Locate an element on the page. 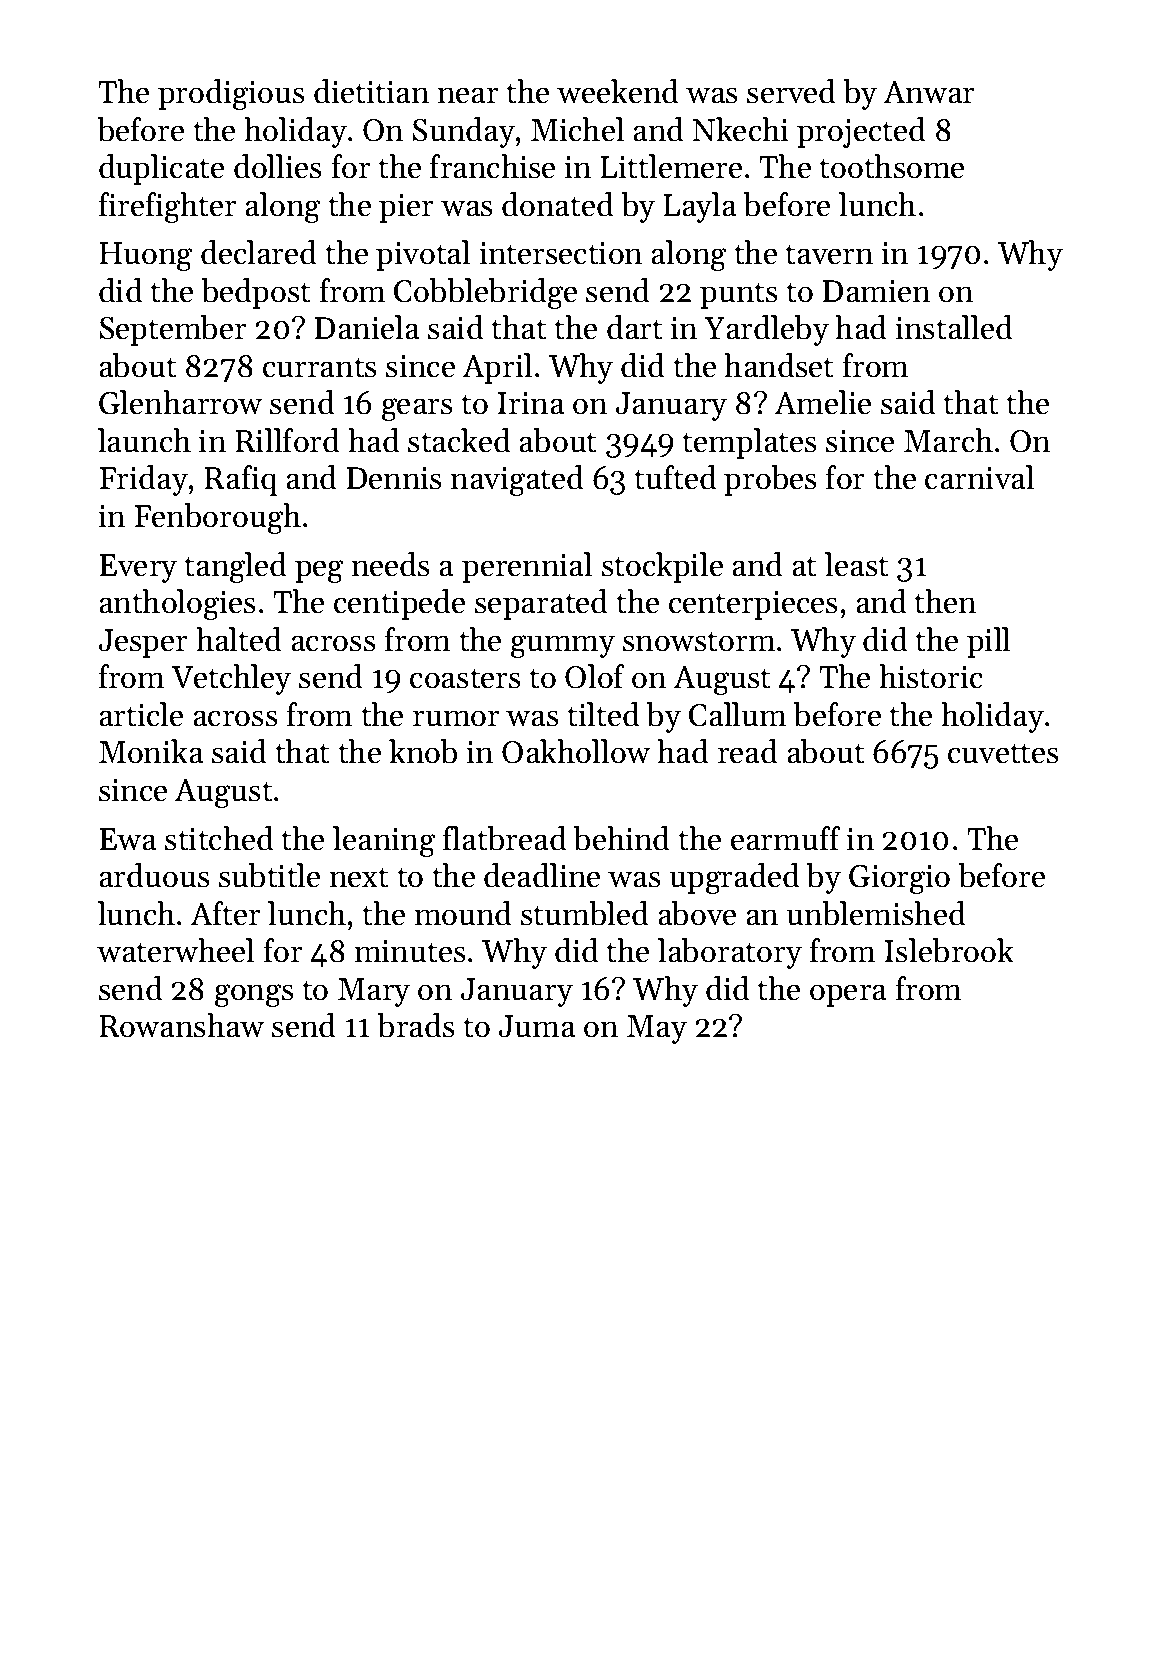  halted is located at coordinates (239, 639).
